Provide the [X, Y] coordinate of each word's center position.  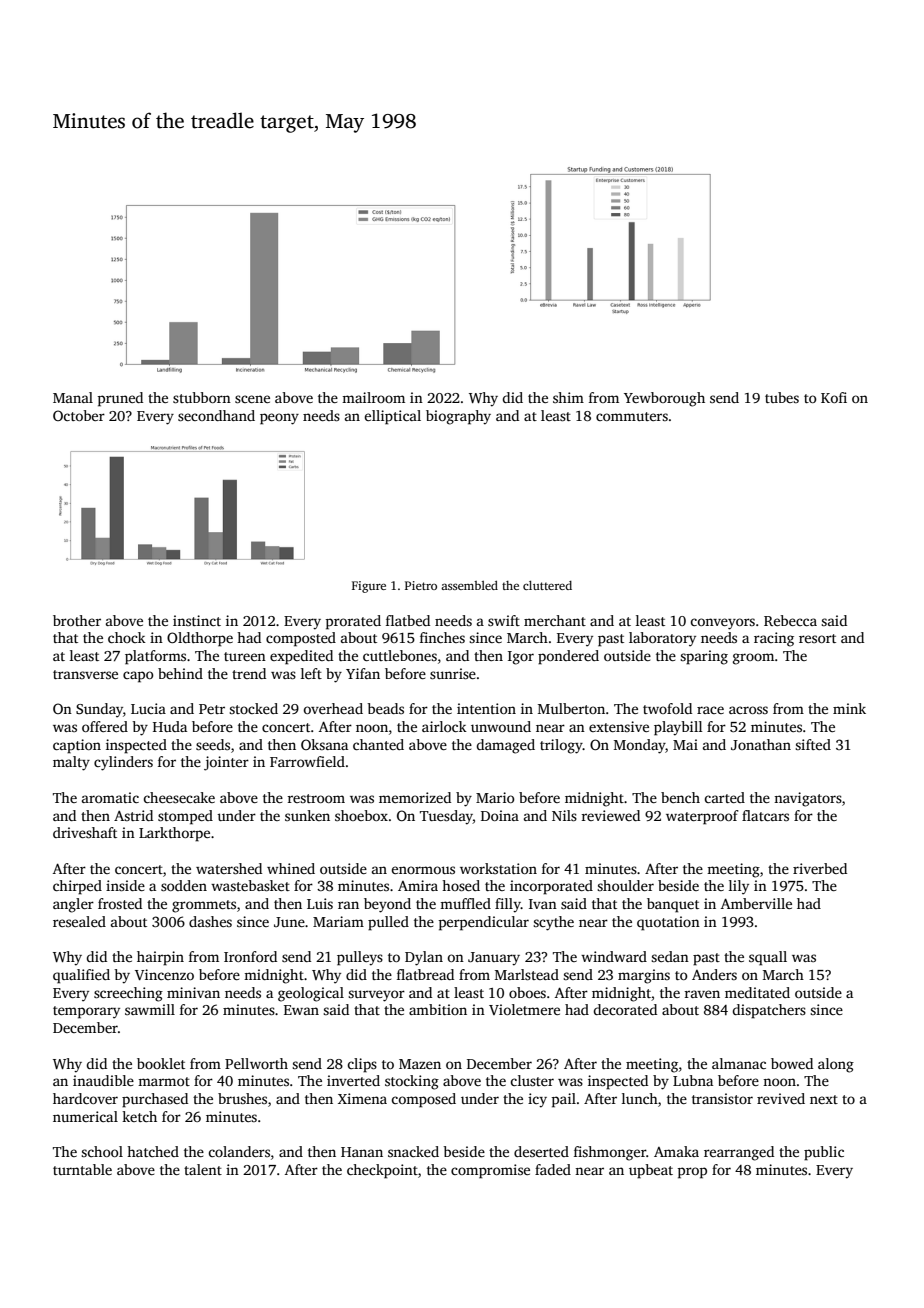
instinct [197, 620]
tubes [782, 397]
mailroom [373, 397]
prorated [353, 622]
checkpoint [382, 1171]
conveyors [723, 624]
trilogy [561, 746]
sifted [813, 744]
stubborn [202, 397]
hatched [153, 1151]
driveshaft [85, 832]
